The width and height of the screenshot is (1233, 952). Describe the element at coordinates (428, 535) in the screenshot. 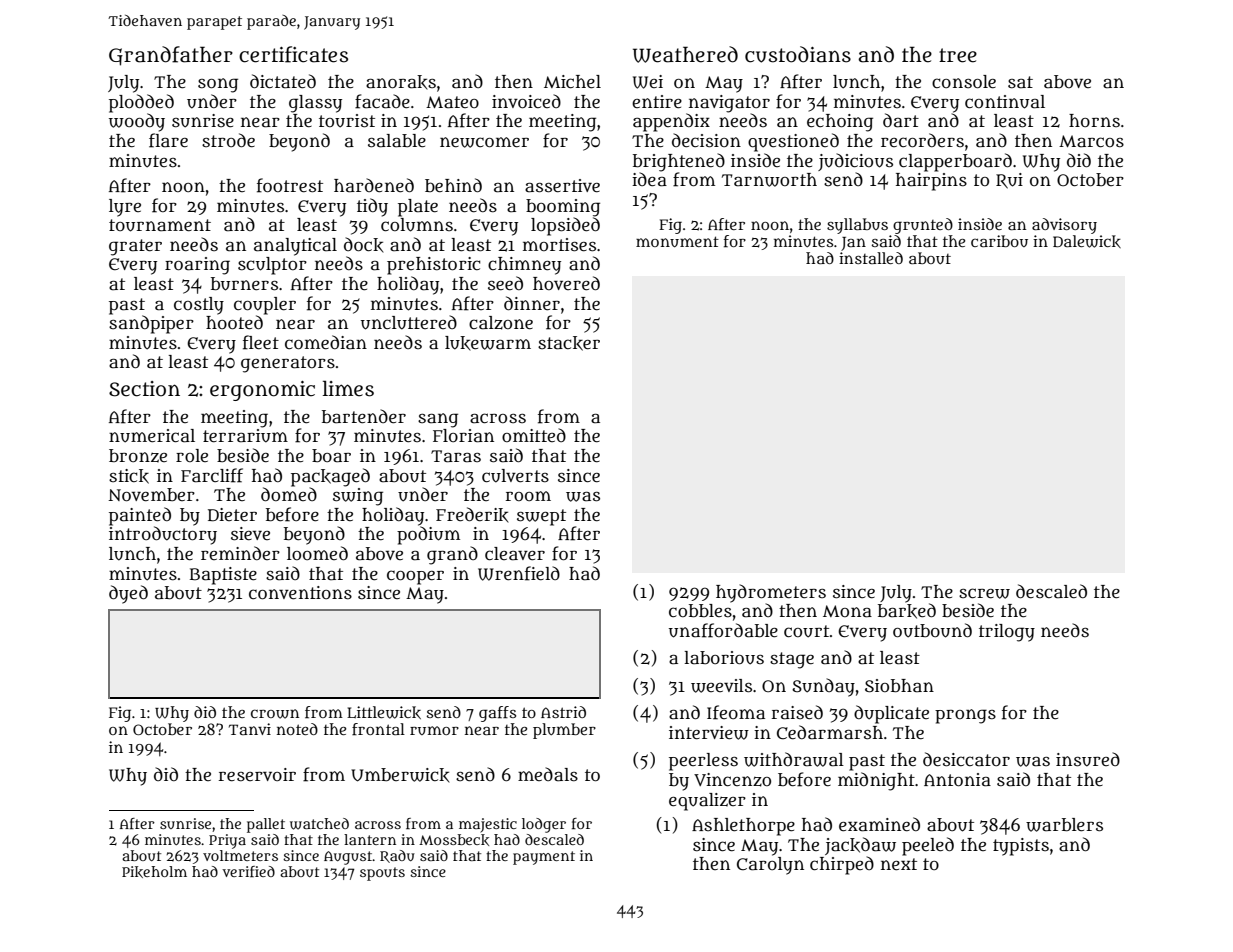

I see `podium` at that location.
